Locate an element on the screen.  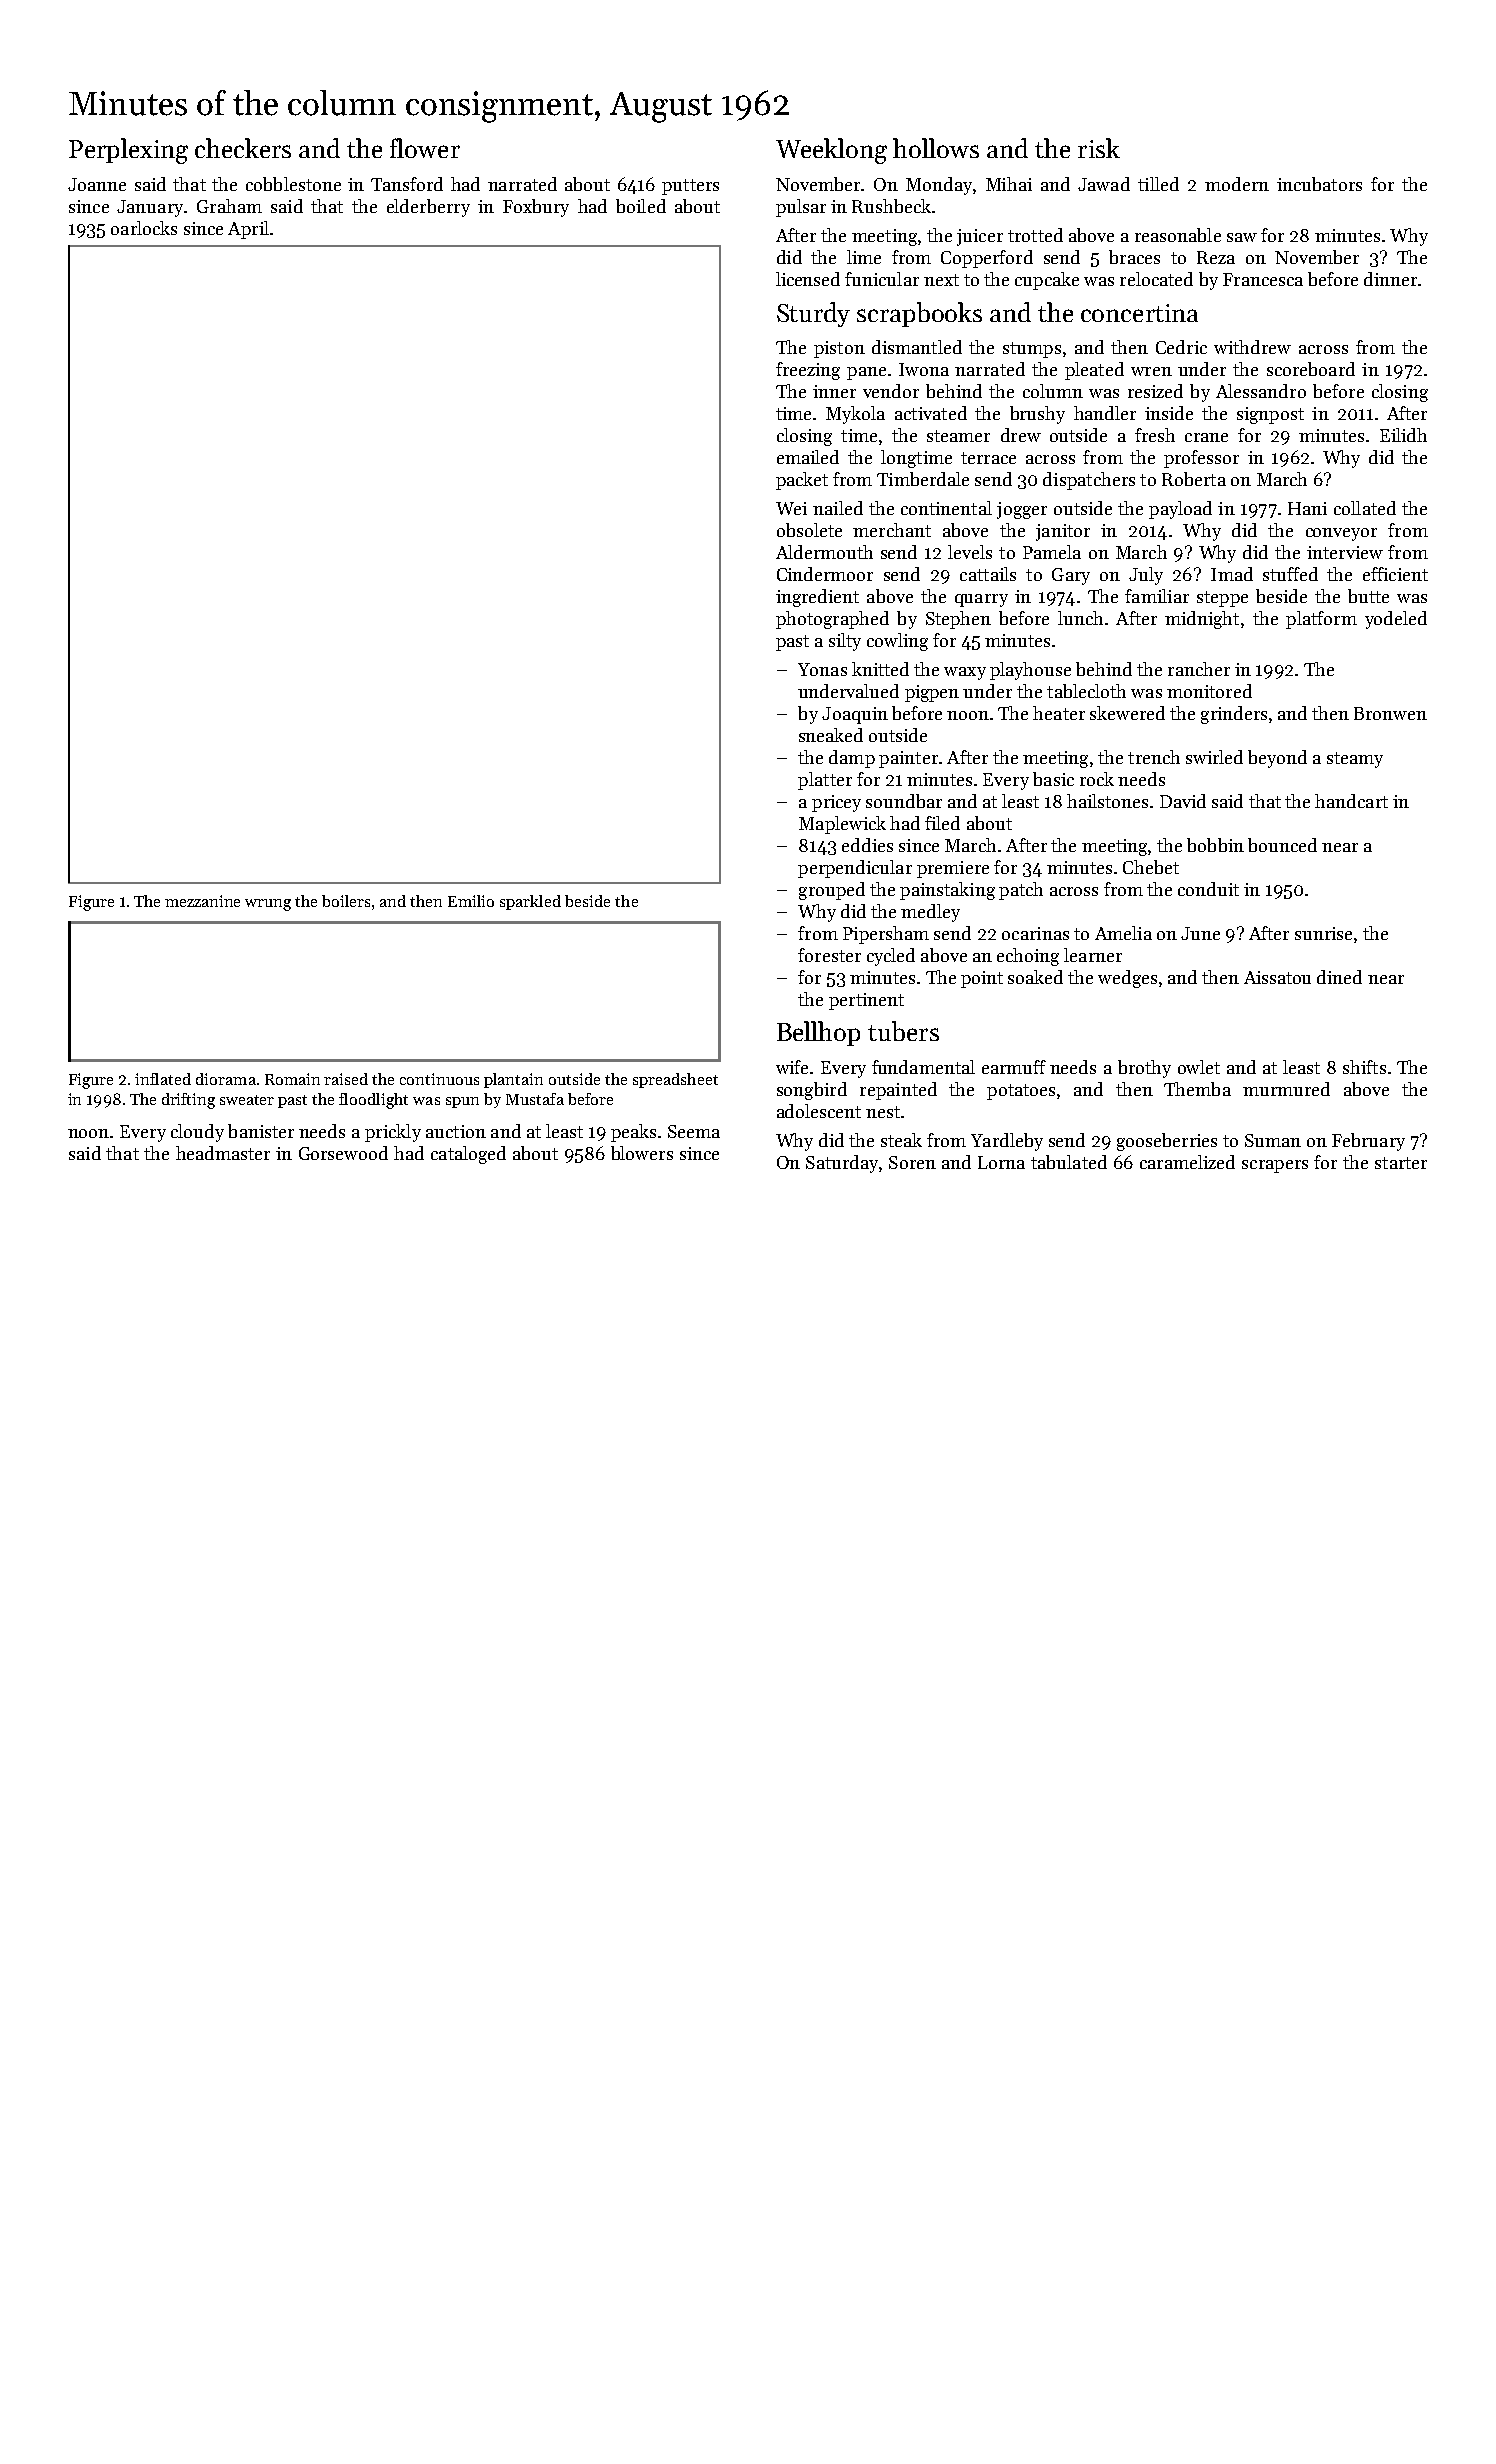
boilers is located at coordinates (346, 901).
